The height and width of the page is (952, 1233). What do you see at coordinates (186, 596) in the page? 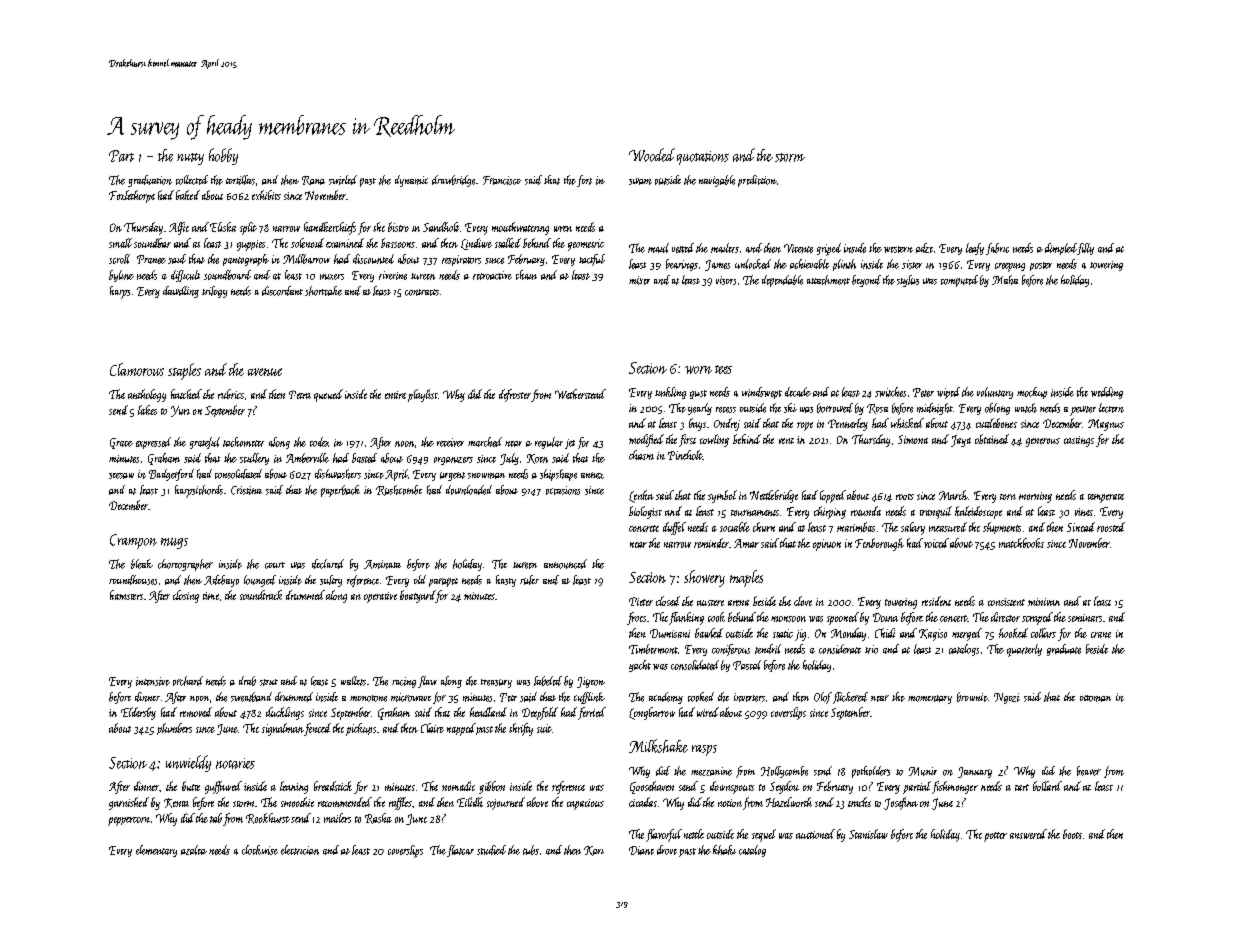
I see `closing` at bounding box center [186, 596].
